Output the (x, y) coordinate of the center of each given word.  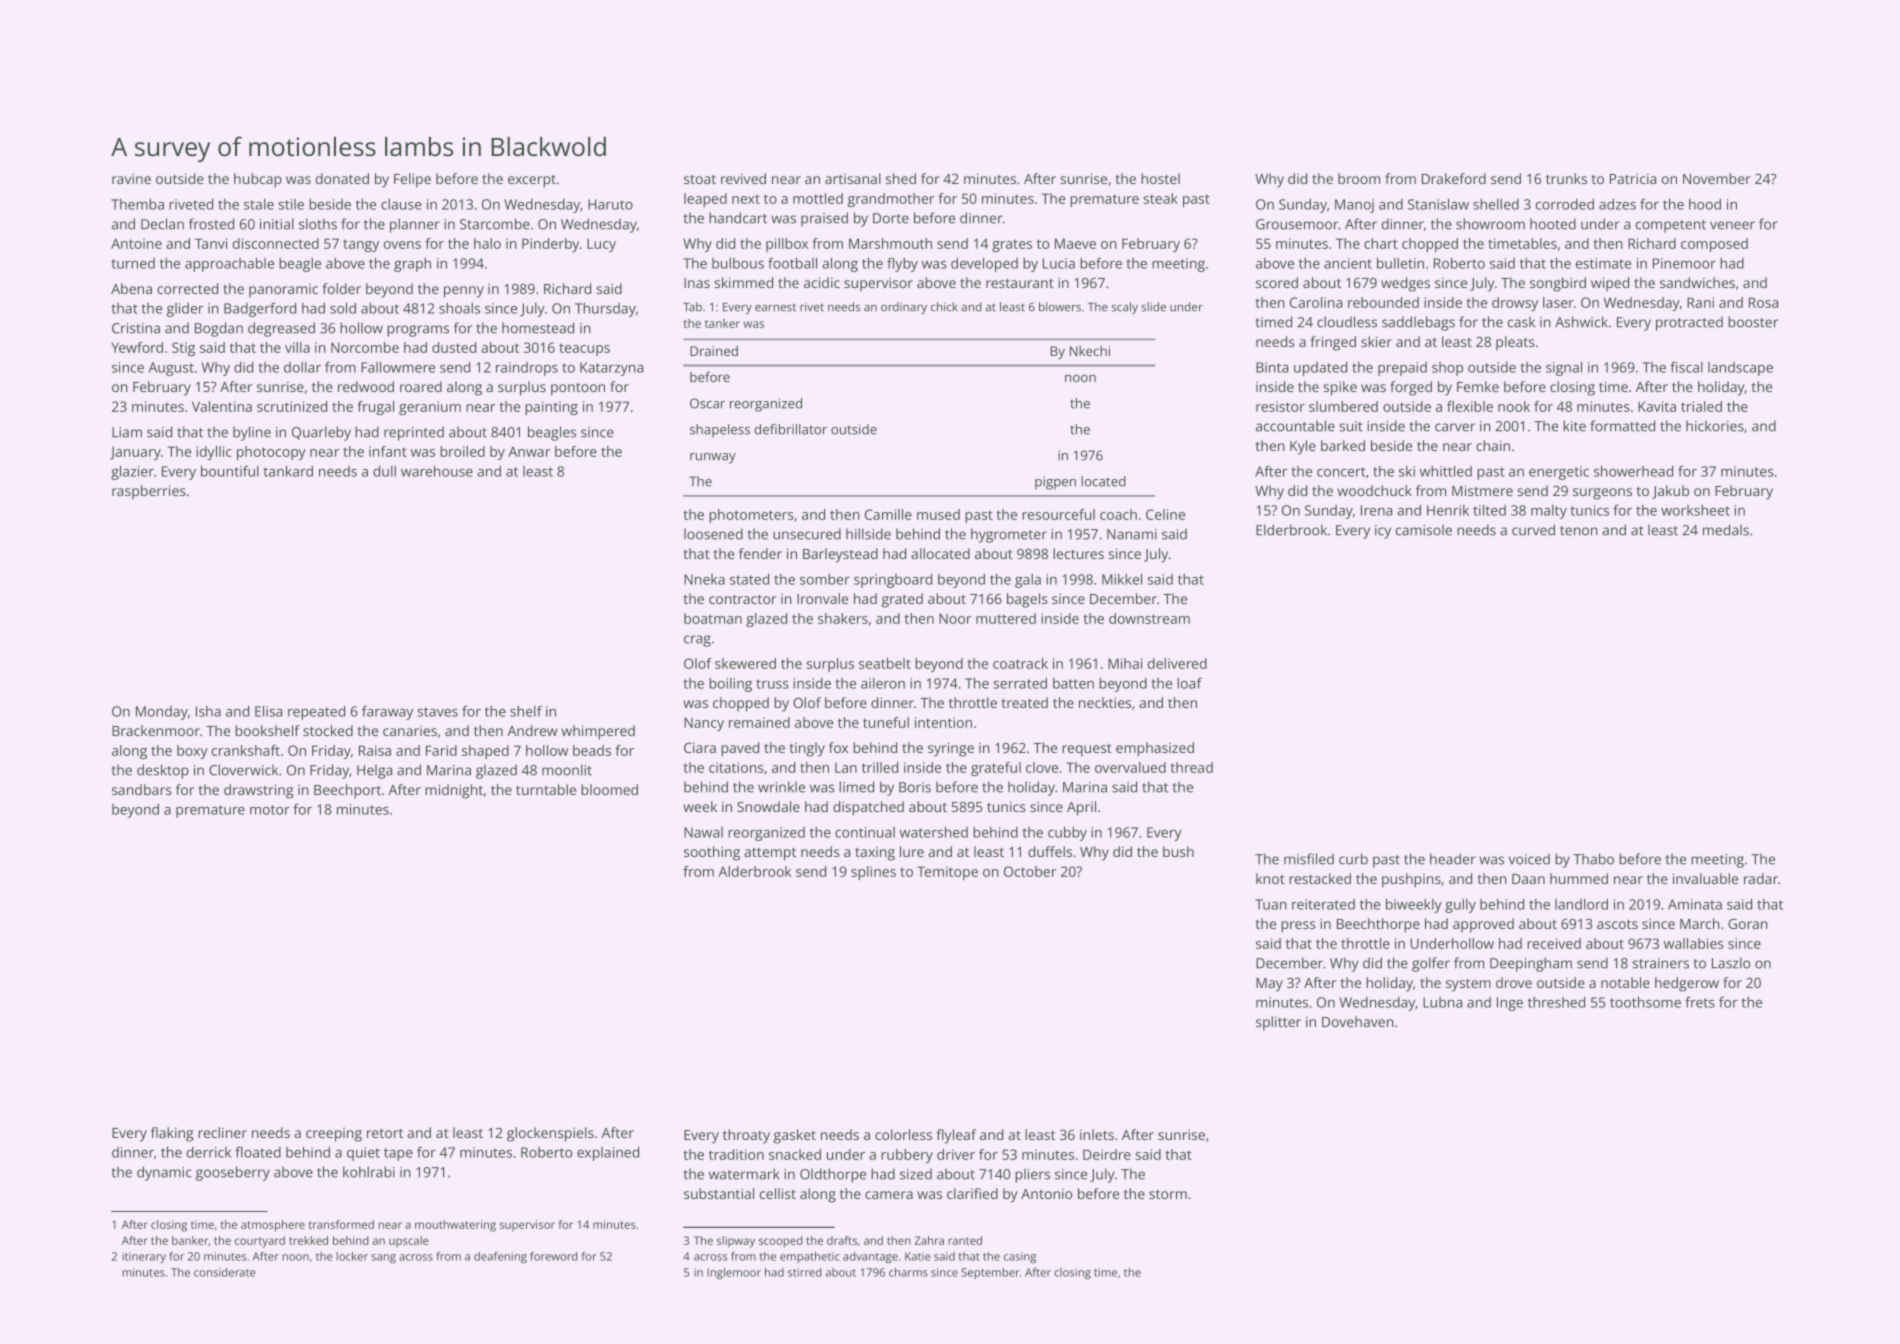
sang (383, 1258)
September (990, 1273)
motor (270, 810)
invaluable (1705, 878)
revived (743, 178)
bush (1178, 851)
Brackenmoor (156, 730)
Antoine (136, 243)
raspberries (149, 492)
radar (1761, 878)
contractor (742, 599)
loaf (1189, 683)
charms (908, 1272)
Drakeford (1454, 178)
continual (865, 832)
